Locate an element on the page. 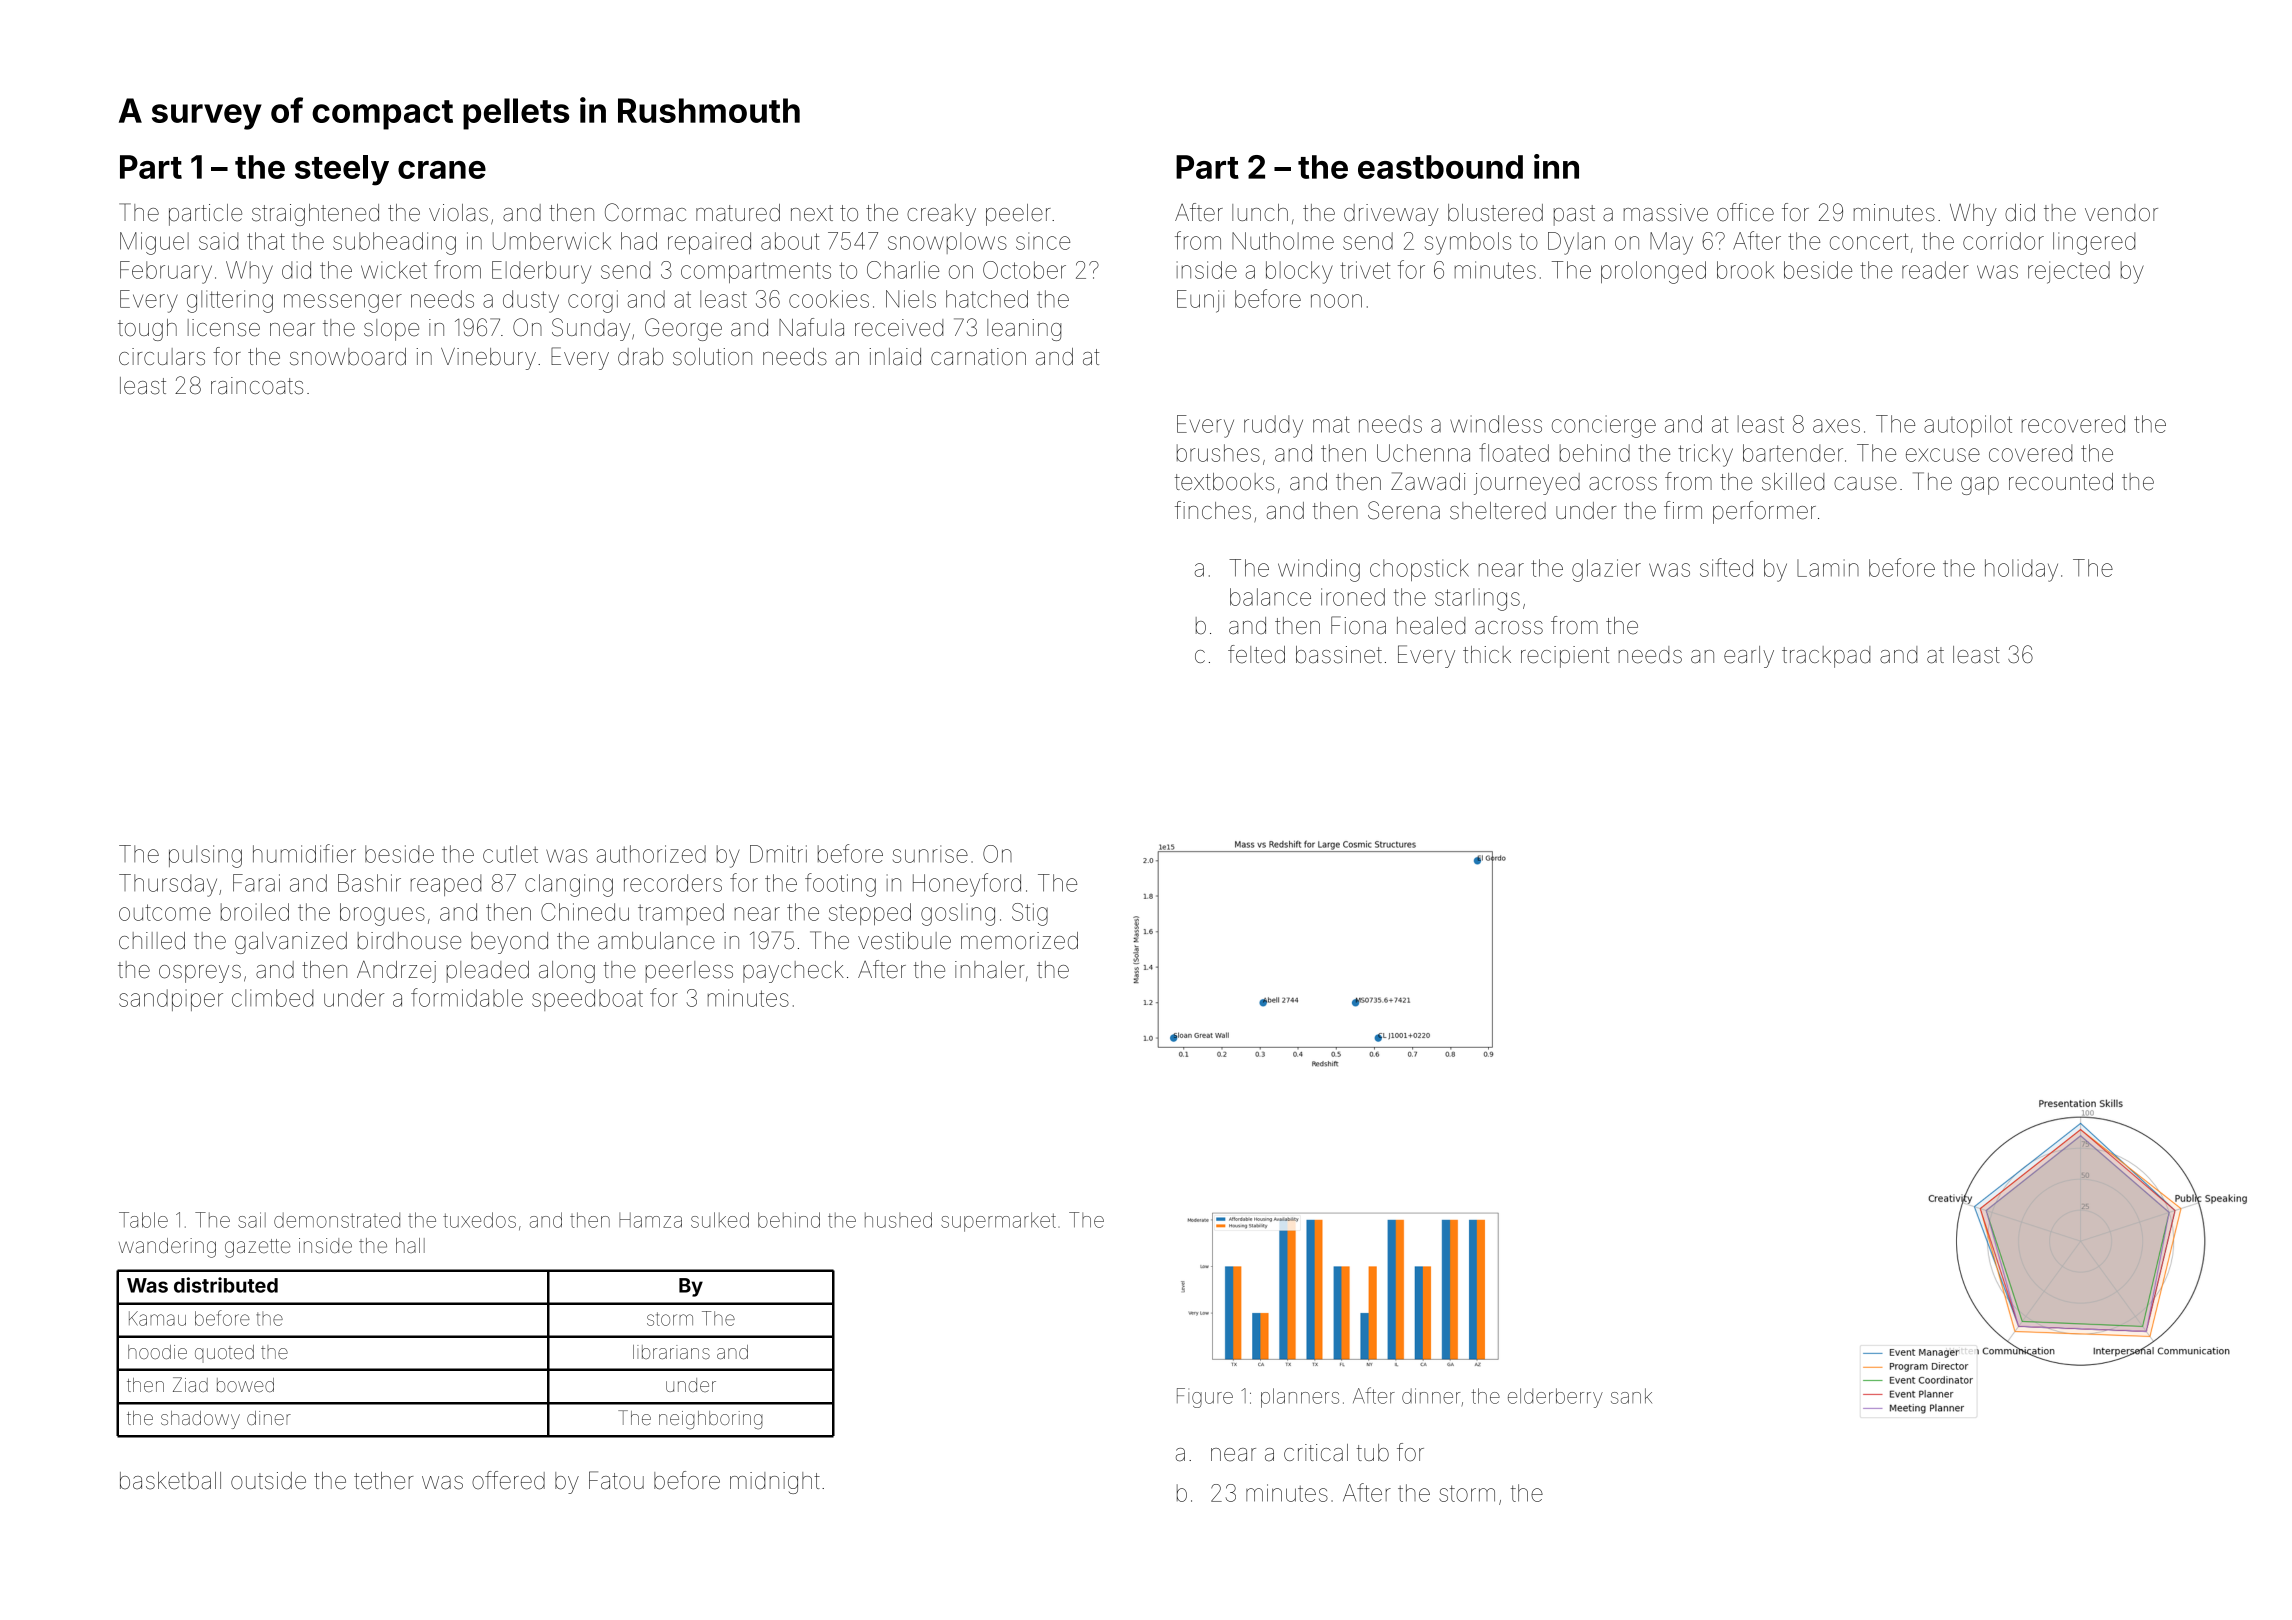 The width and height of the page is (2292, 1620). Lamin is located at coordinates (1828, 568).
